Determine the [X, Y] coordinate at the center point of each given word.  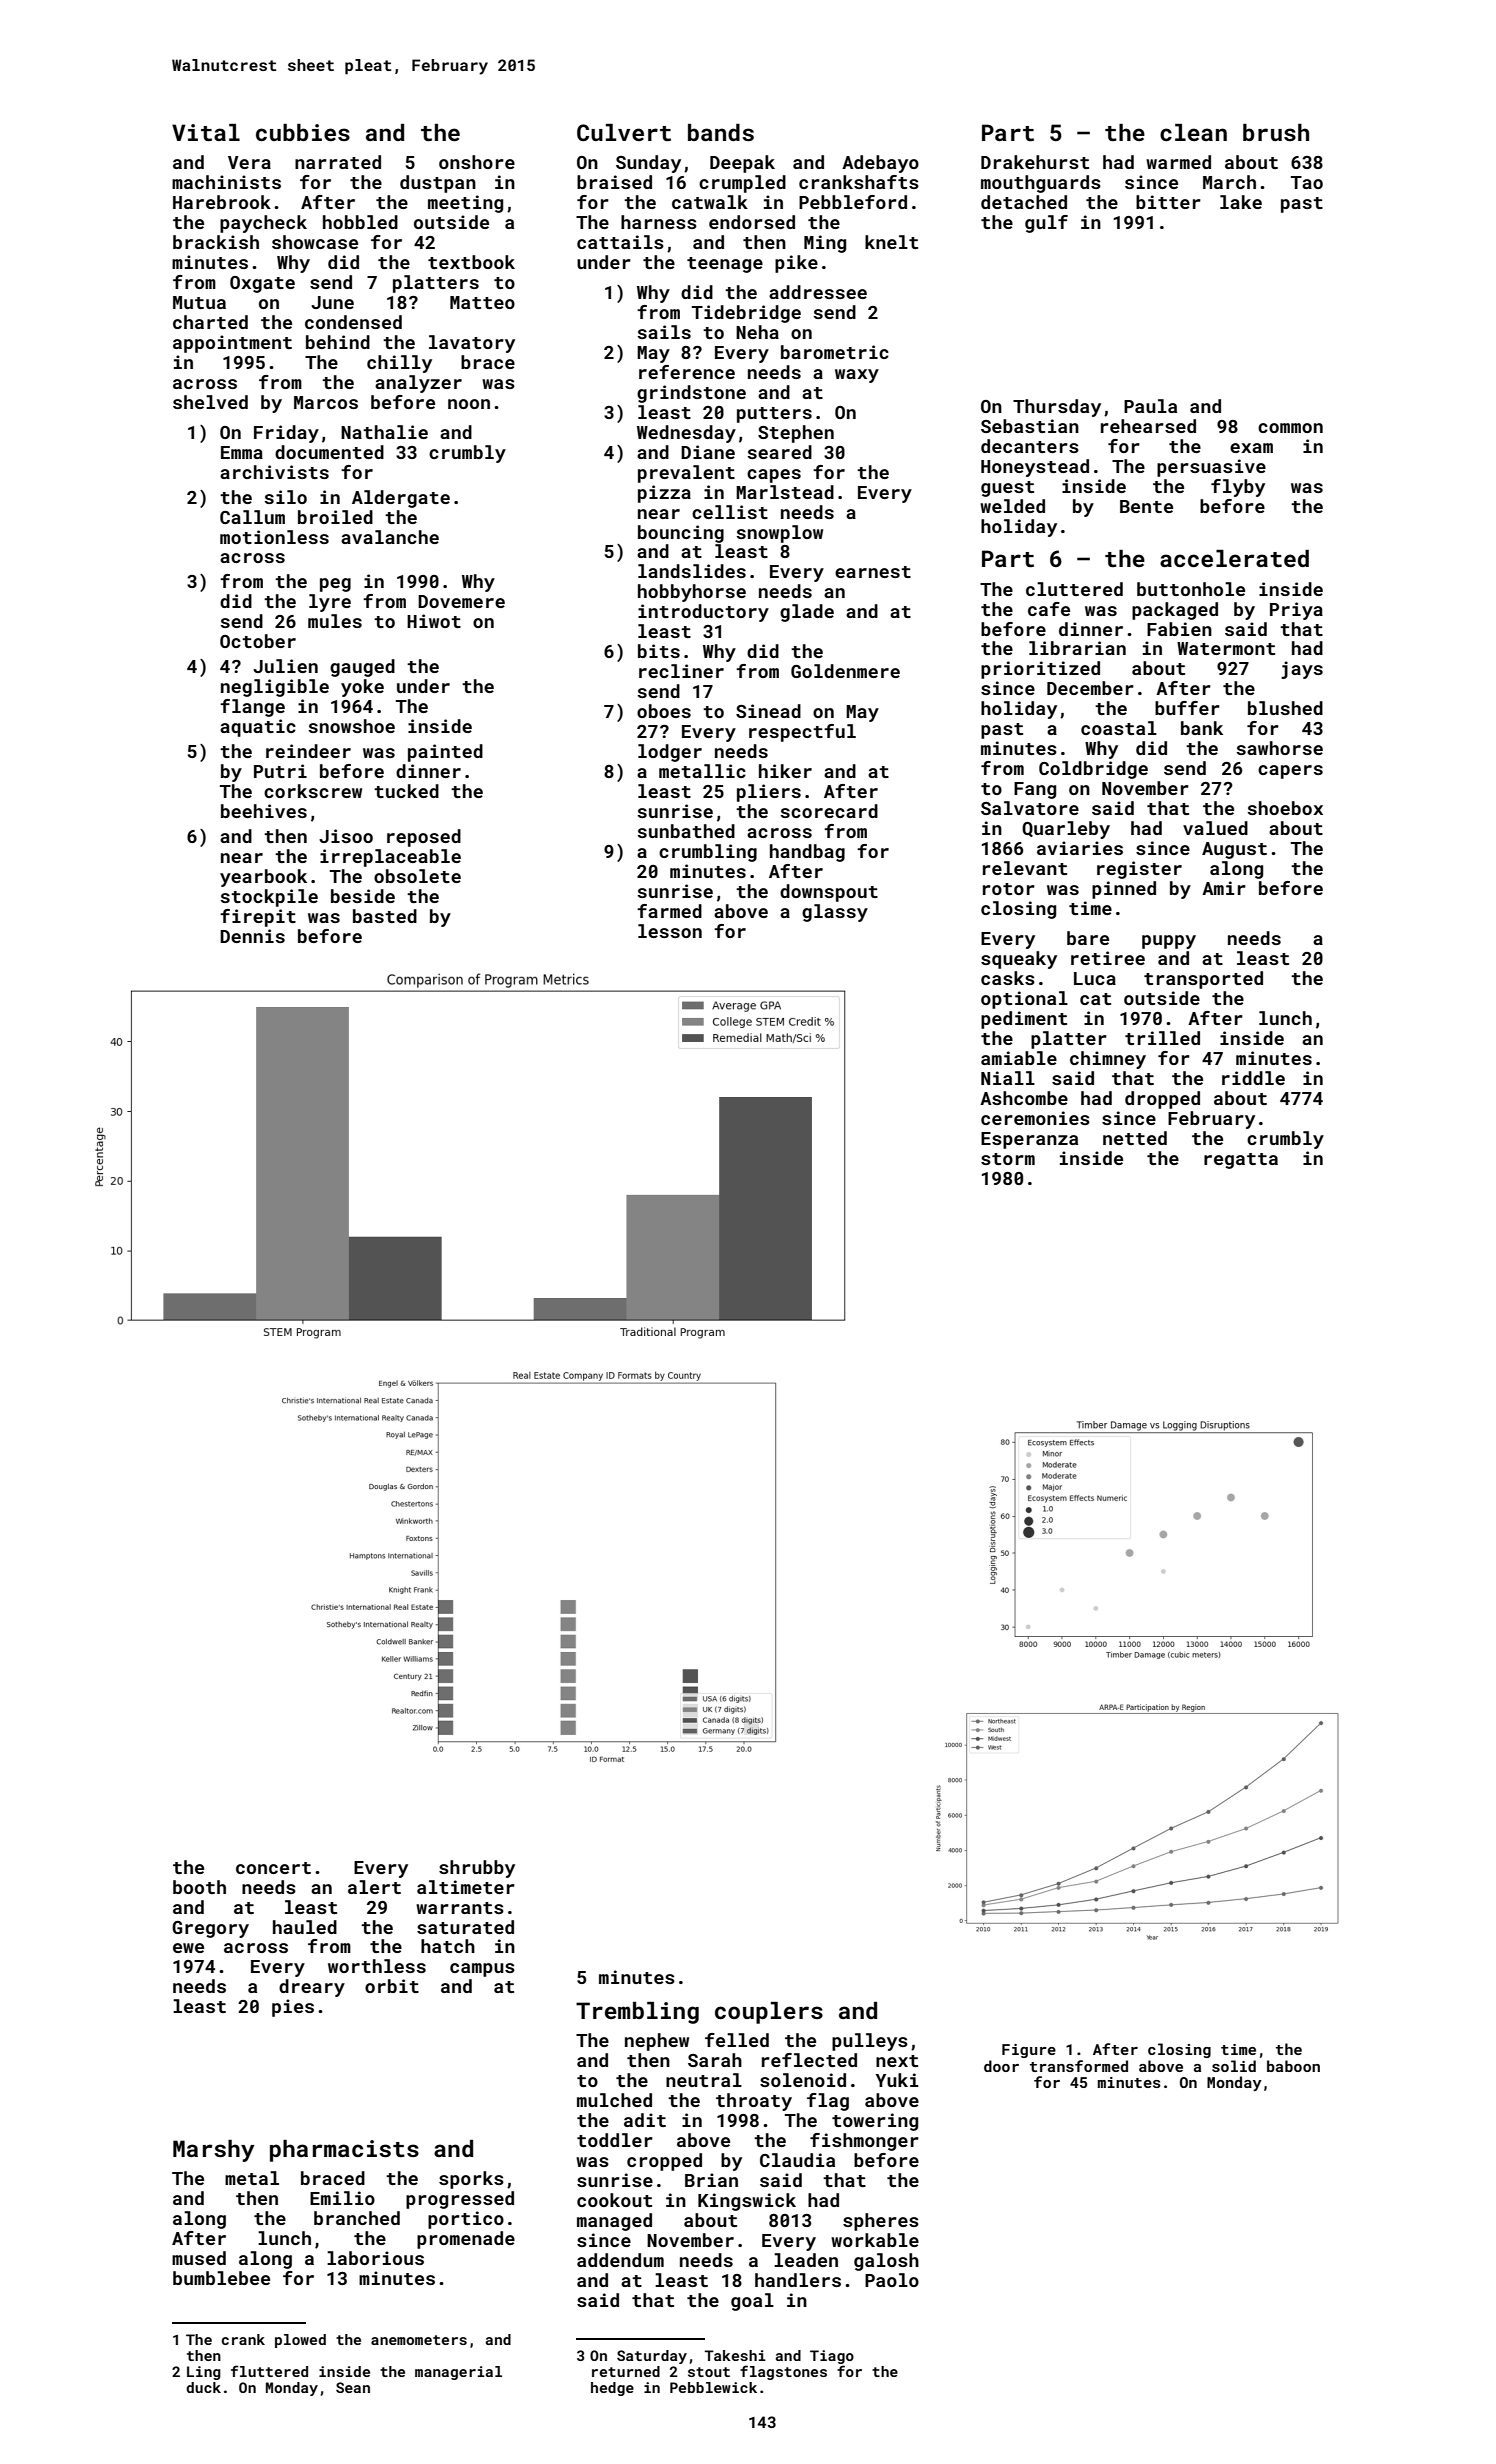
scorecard [829, 811]
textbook [471, 262]
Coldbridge [1093, 770]
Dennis [252, 936]
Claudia [797, 2160]
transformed [1079, 2066]
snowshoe [352, 726]
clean [1193, 132]
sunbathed [686, 831]
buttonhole [1191, 589]
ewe [188, 1948]
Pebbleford [853, 202]
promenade [466, 2240]
